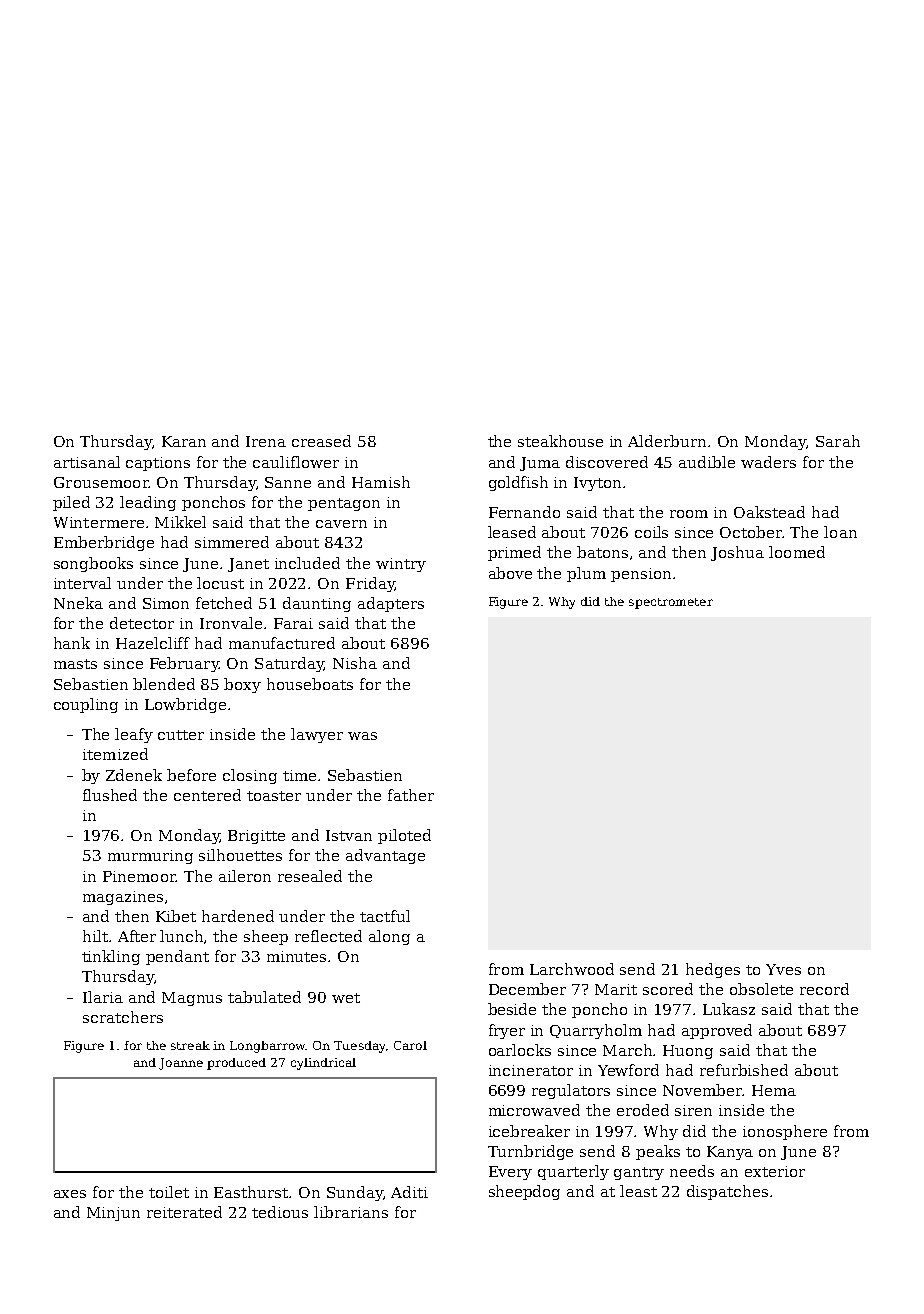 The image size is (924, 1314). I want to click on Juma, so click(540, 464).
